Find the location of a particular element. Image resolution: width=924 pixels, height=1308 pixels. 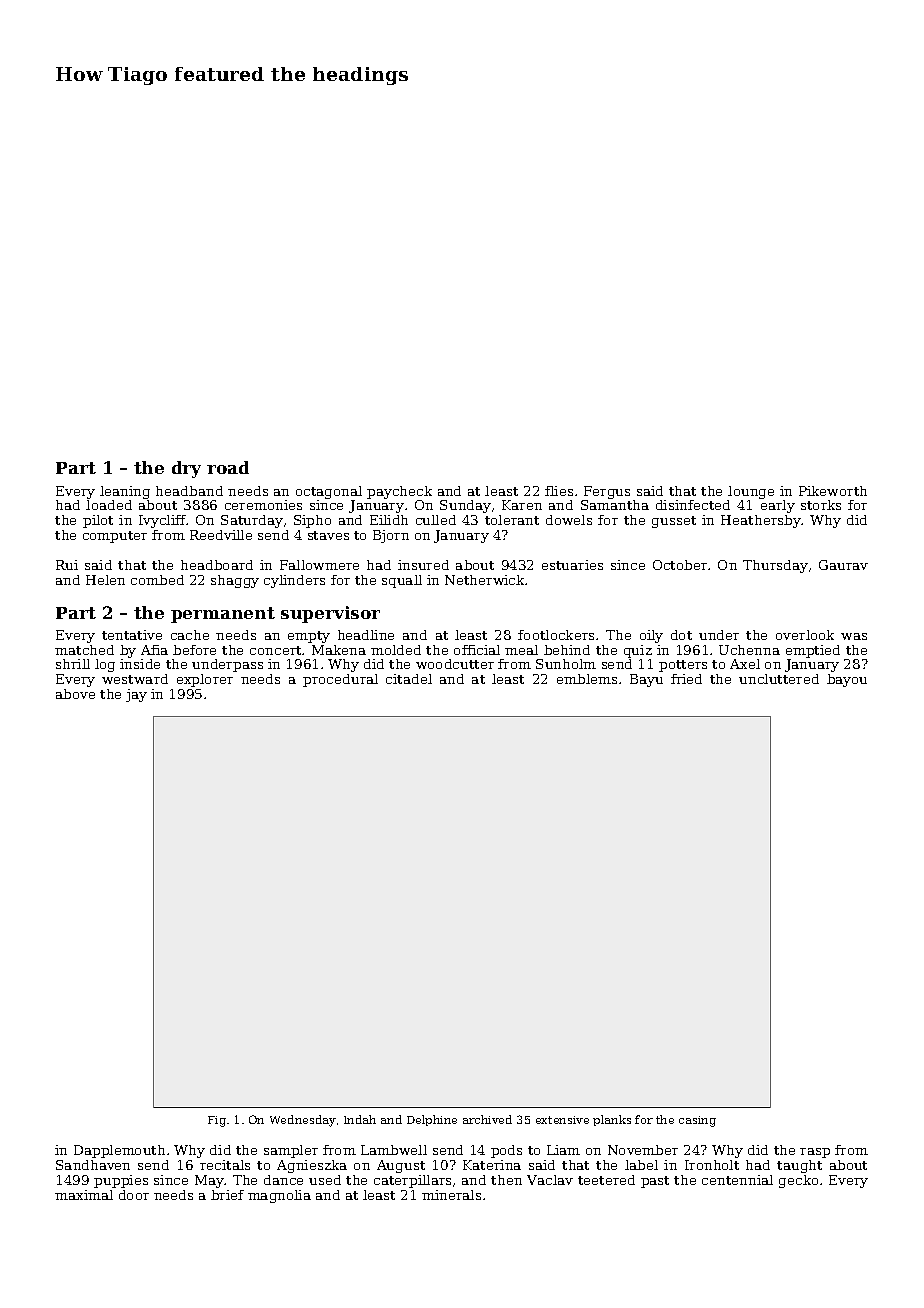

uncluttered is located at coordinates (779, 679).
